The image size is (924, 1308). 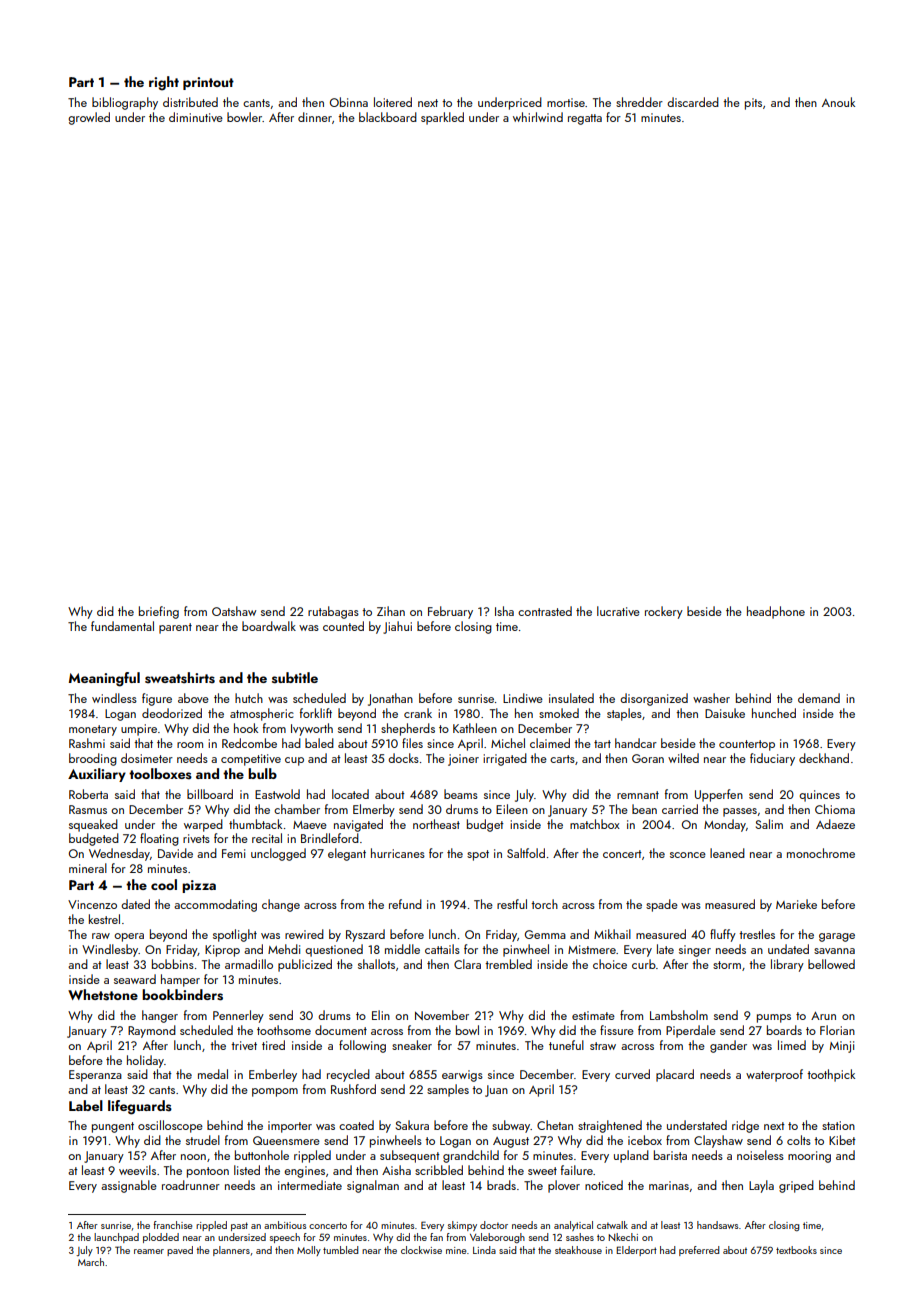 I want to click on restful, so click(x=512, y=904).
